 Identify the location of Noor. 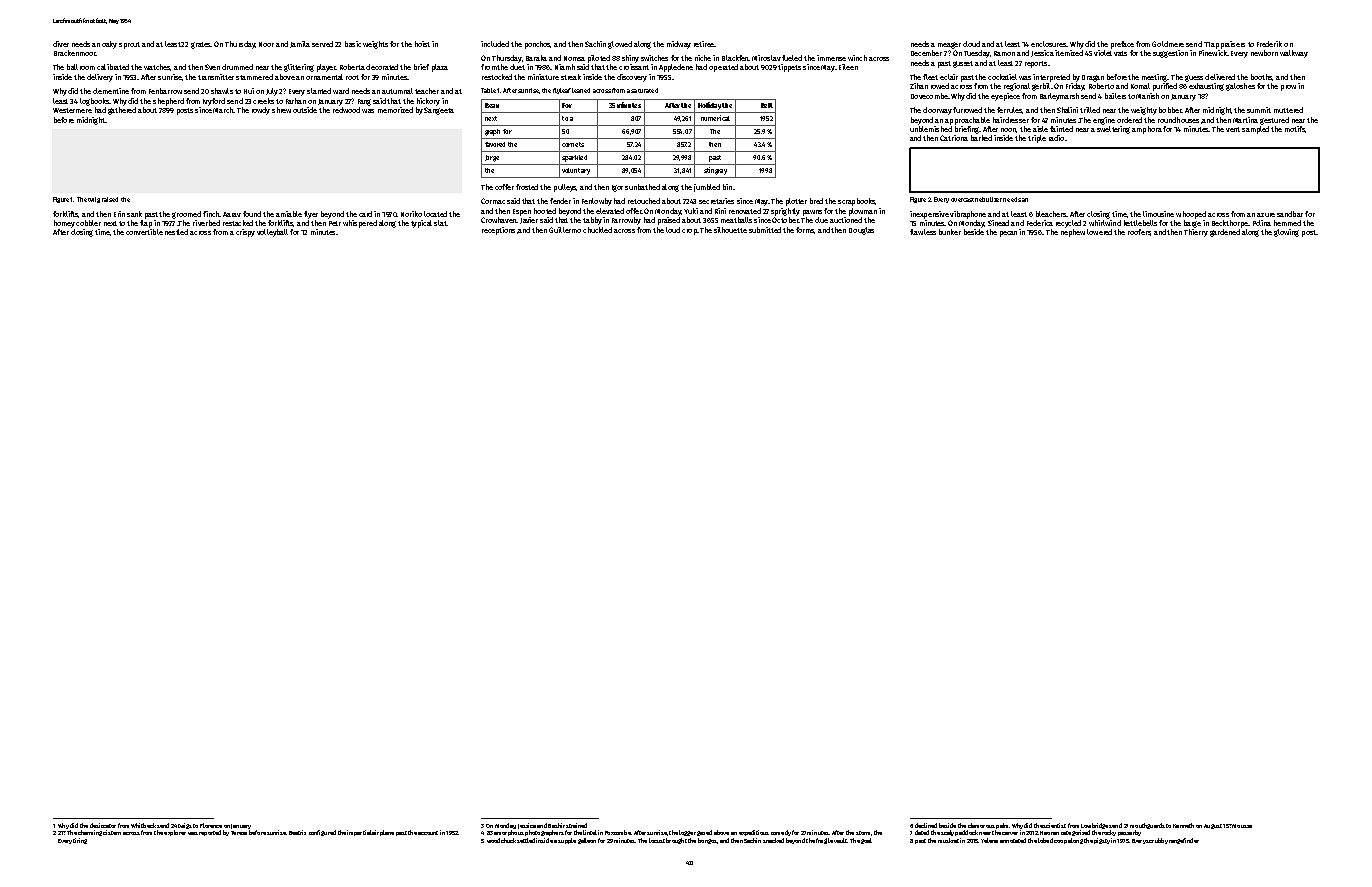
(266, 44).
